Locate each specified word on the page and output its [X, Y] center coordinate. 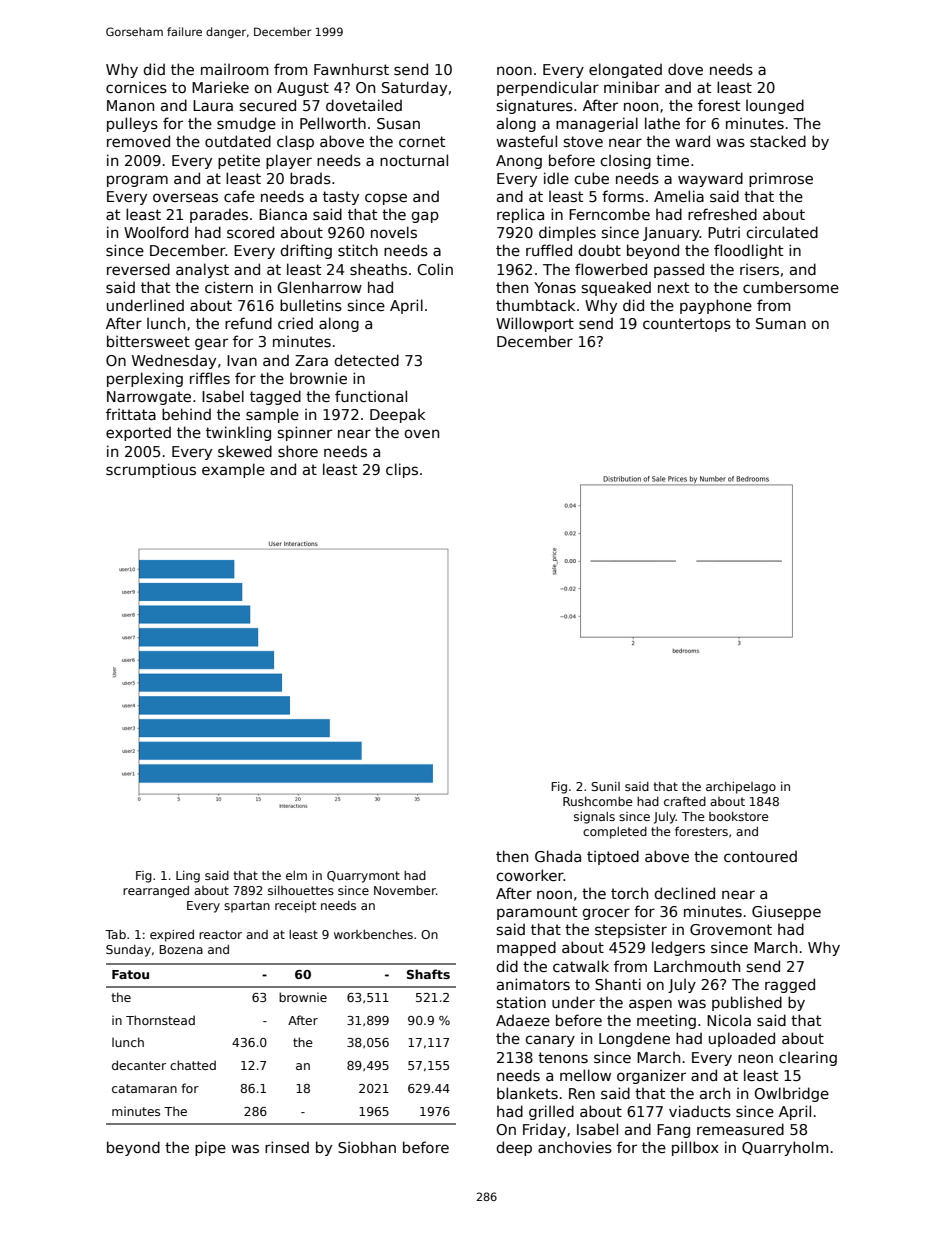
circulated [782, 232]
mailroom [234, 69]
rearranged [156, 892]
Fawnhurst [351, 69]
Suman [781, 323]
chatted [193, 1065]
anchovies [575, 1147]
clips [402, 470]
